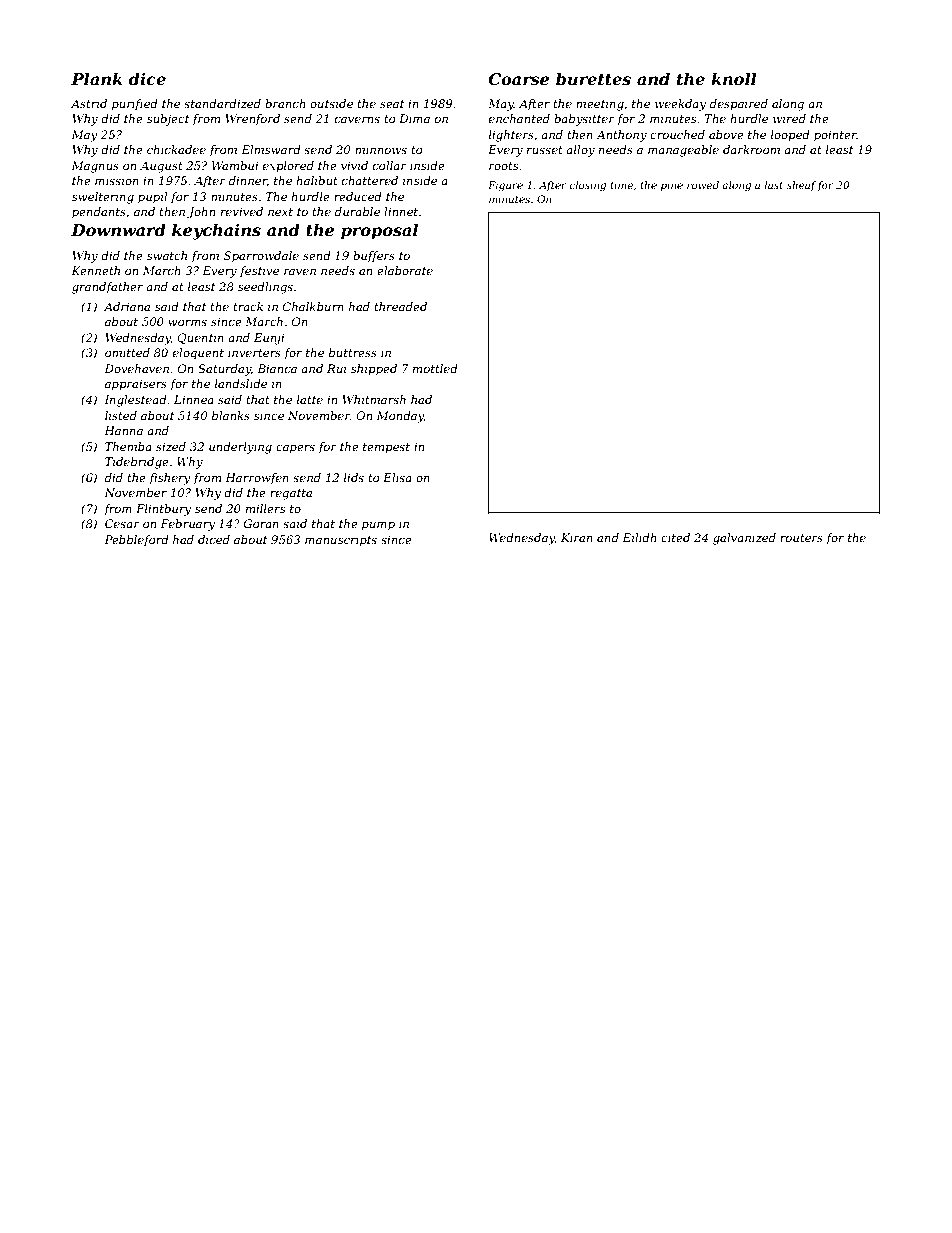 The height and width of the screenshot is (1233, 952). What do you see at coordinates (285, 103) in the screenshot?
I see `branch` at bounding box center [285, 103].
